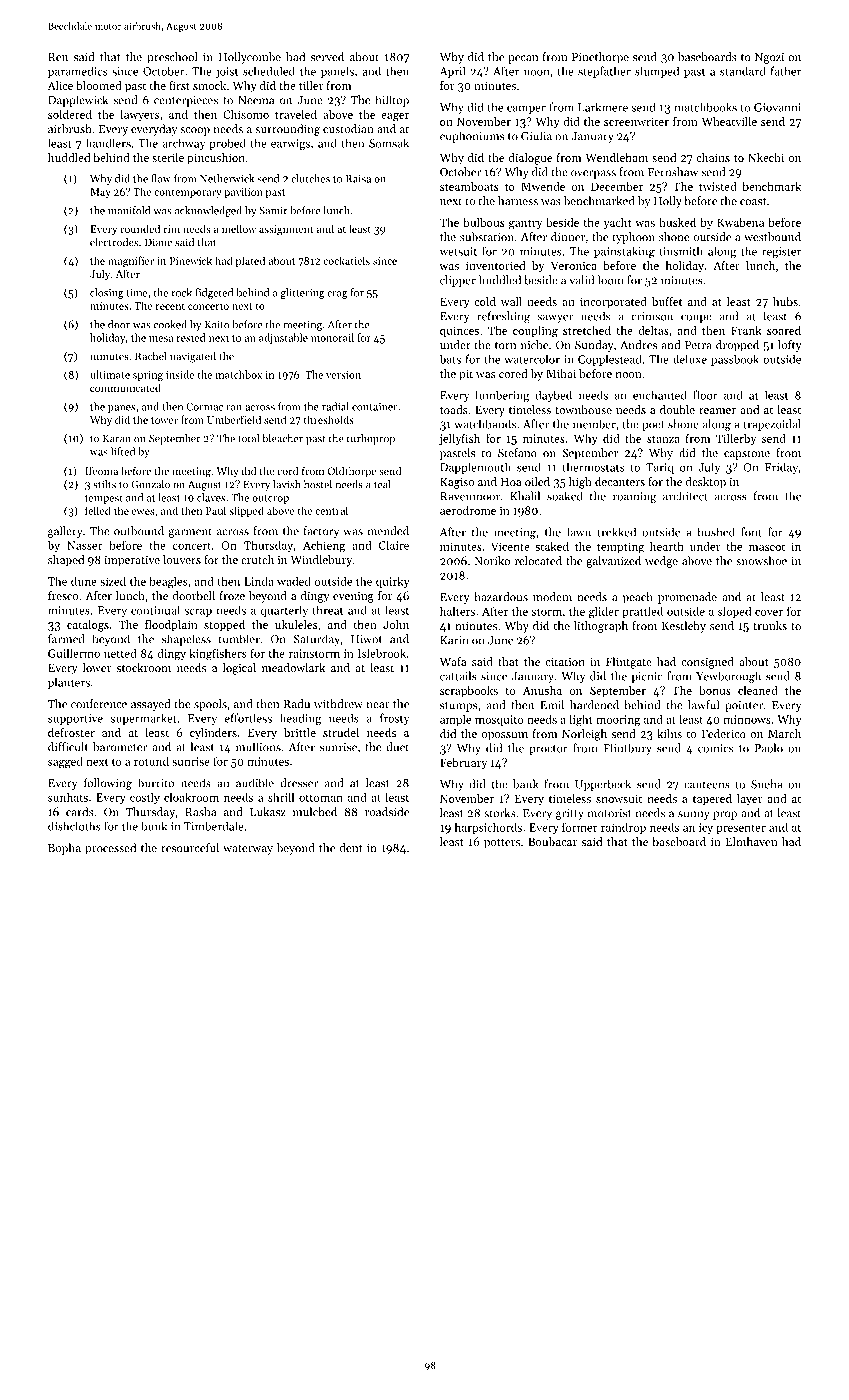  What do you see at coordinates (255, 783) in the page?
I see `audible` at bounding box center [255, 783].
